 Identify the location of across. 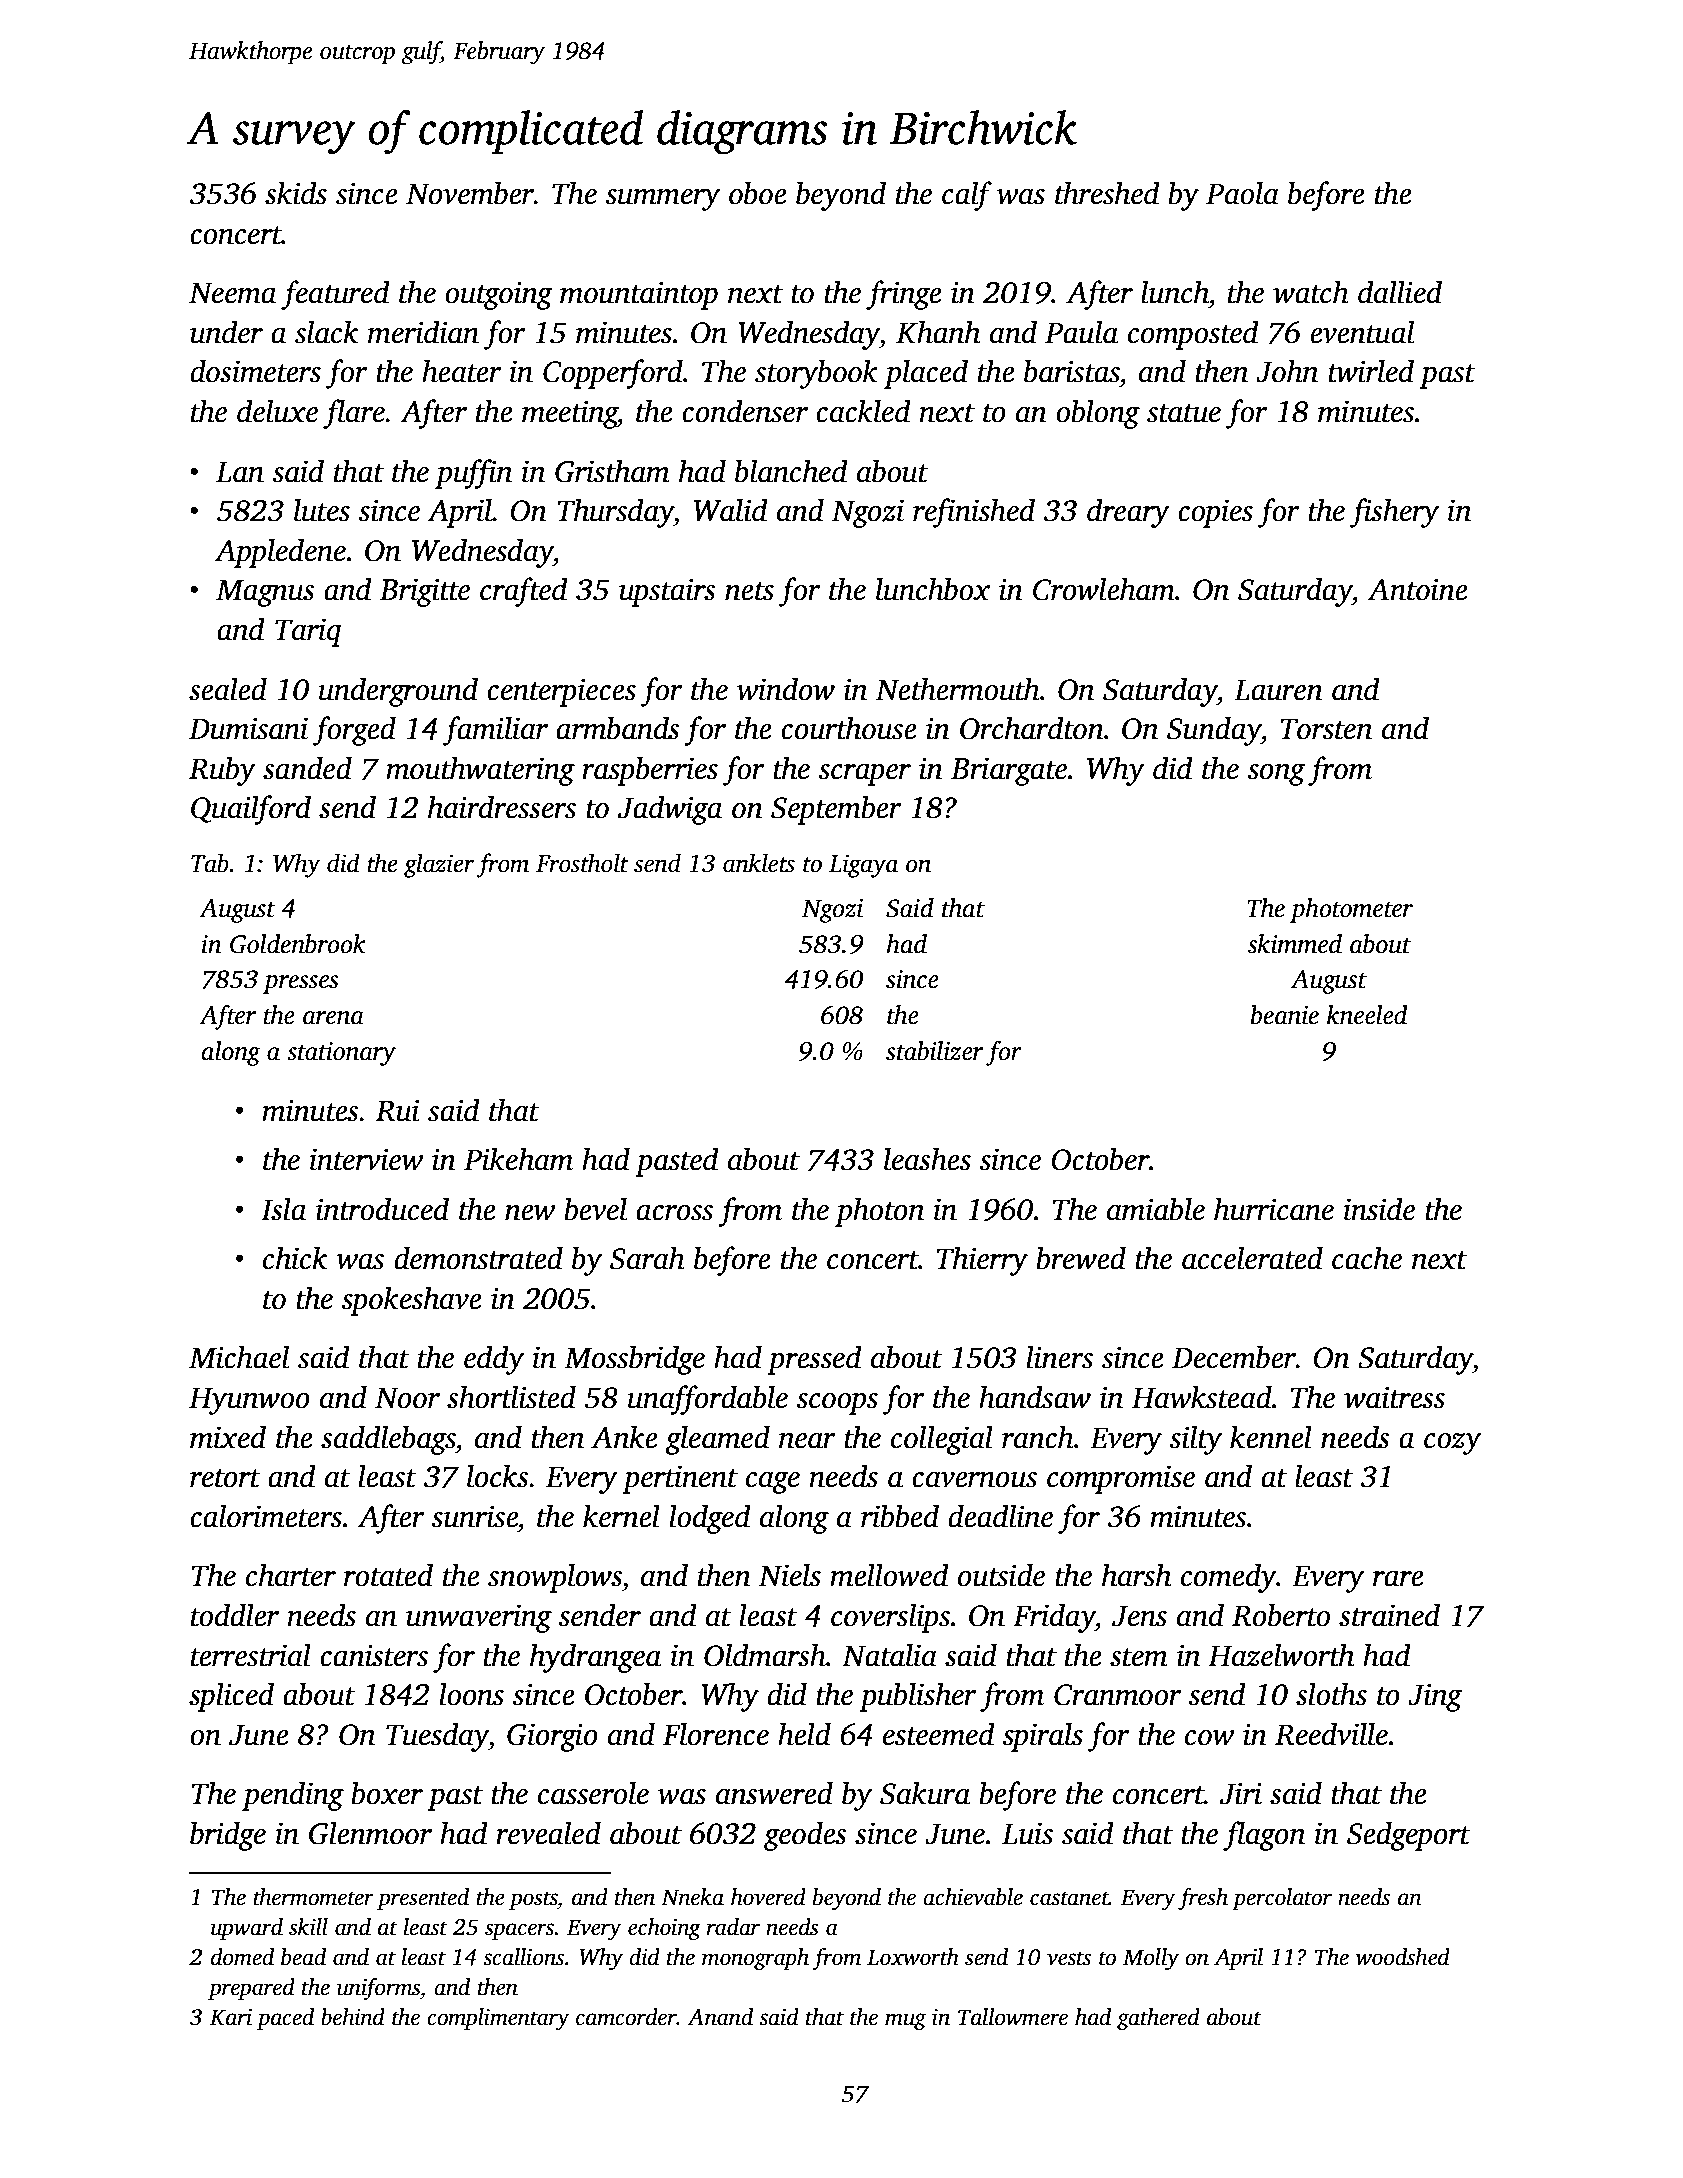
(674, 1213).
